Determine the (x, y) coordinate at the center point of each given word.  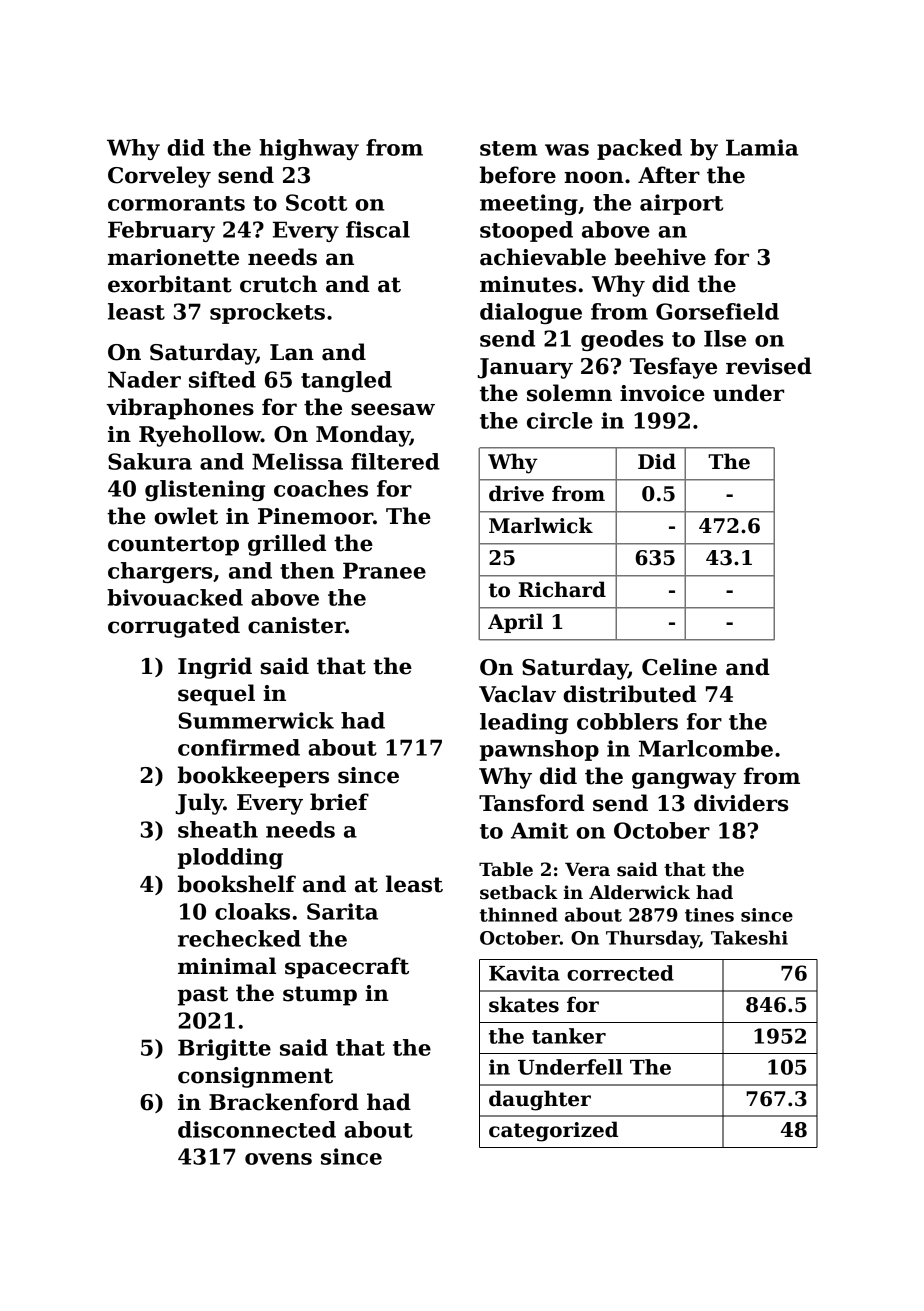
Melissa (297, 461)
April (515, 623)
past (203, 996)
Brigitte (224, 1049)
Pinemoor (315, 516)
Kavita (524, 973)
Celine (679, 667)
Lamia (762, 147)
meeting (529, 204)
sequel (216, 695)
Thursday (652, 939)
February (161, 231)
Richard (562, 589)
